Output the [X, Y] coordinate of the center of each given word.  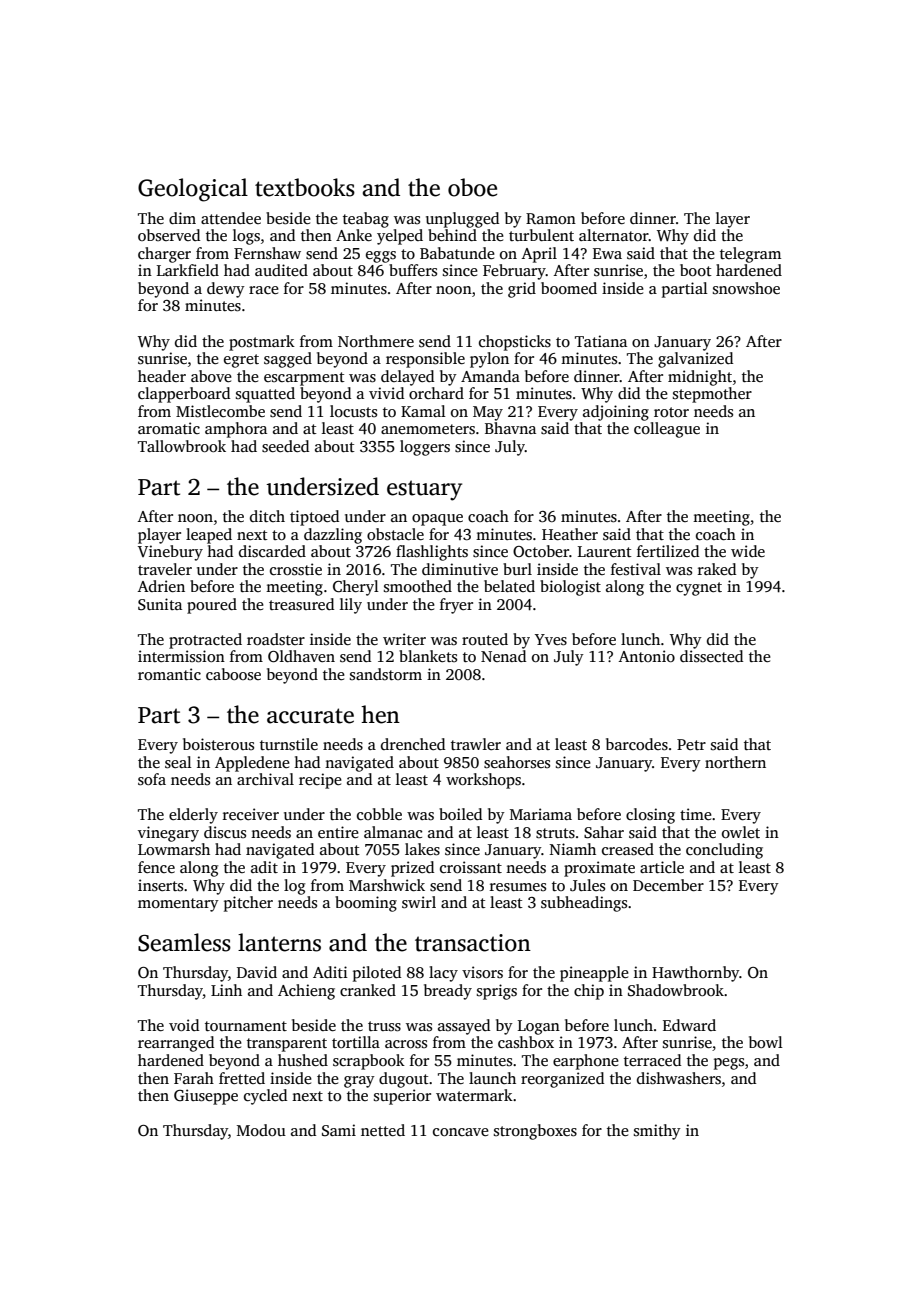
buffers [413, 270]
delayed [407, 378]
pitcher [248, 904]
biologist [570, 588]
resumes [518, 887]
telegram [750, 255]
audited [281, 270]
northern [735, 762]
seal [178, 762]
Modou [261, 1130]
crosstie [296, 569]
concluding [724, 851]
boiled [460, 814]
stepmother [712, 395]
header [162, 376]
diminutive [460, 569]
